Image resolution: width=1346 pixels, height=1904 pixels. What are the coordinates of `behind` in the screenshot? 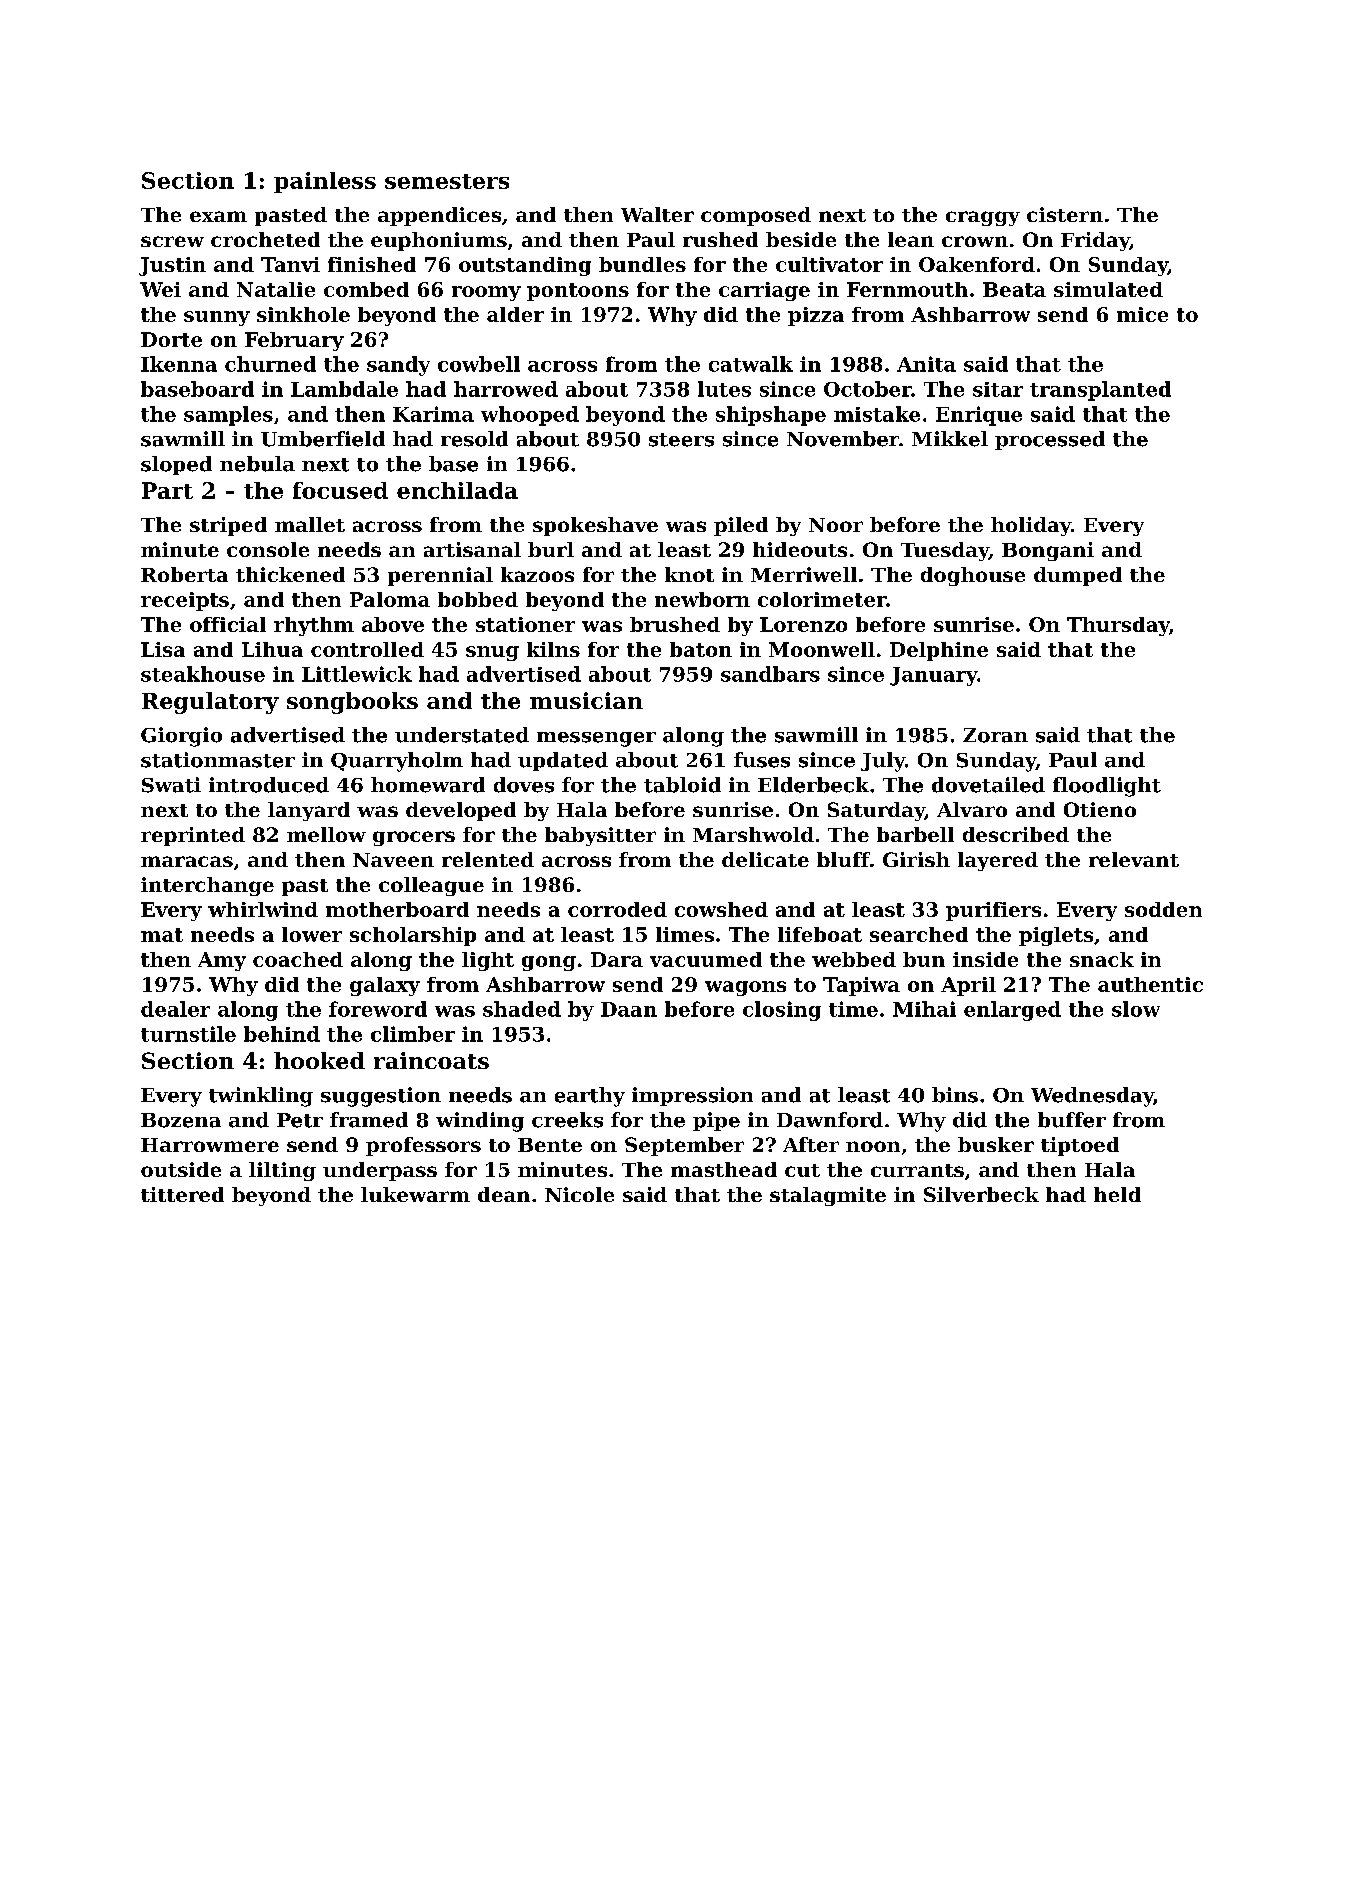 It's located at (282, 1034).
